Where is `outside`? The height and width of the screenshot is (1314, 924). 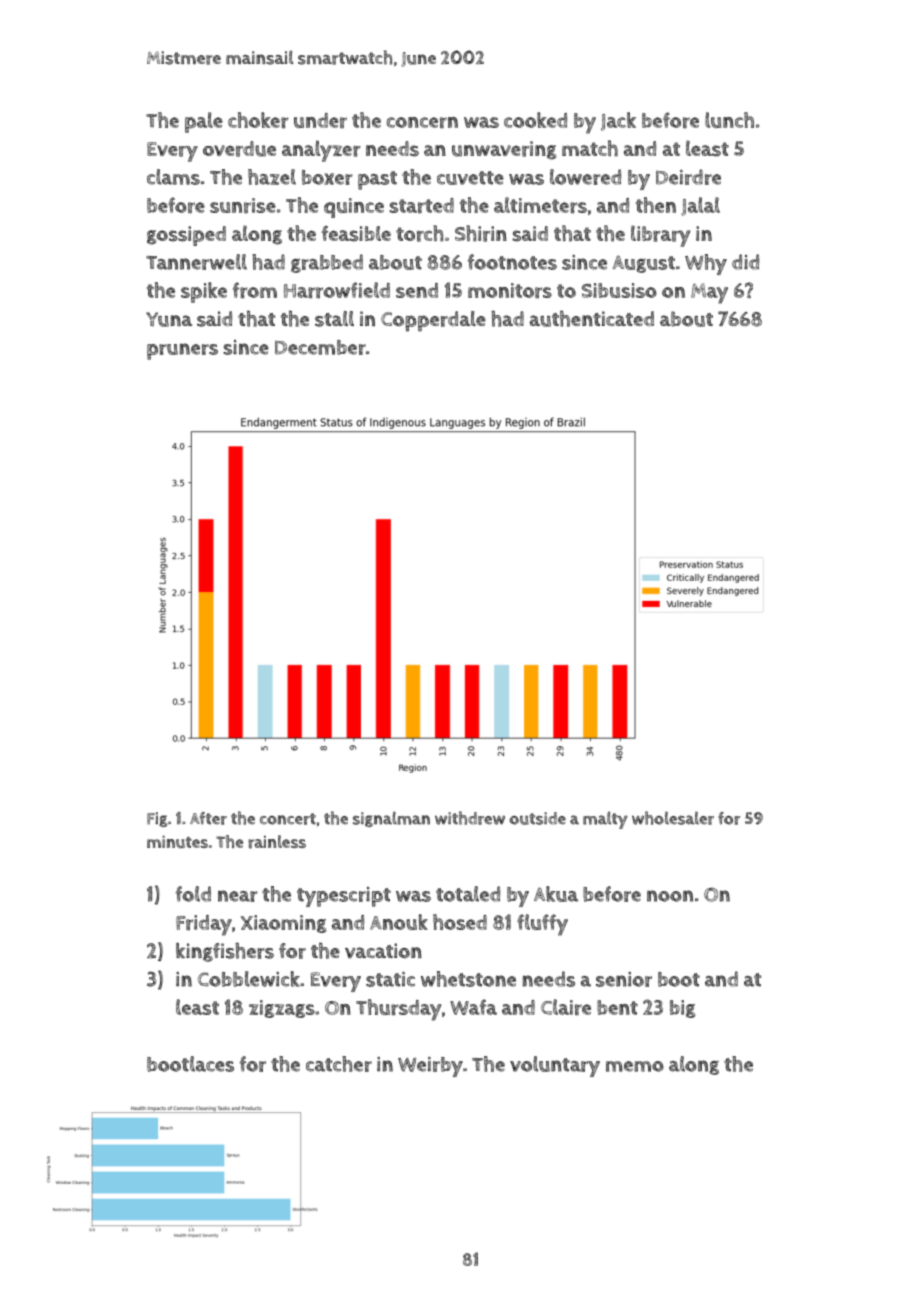 outside is located at coordinates (537, 818).
